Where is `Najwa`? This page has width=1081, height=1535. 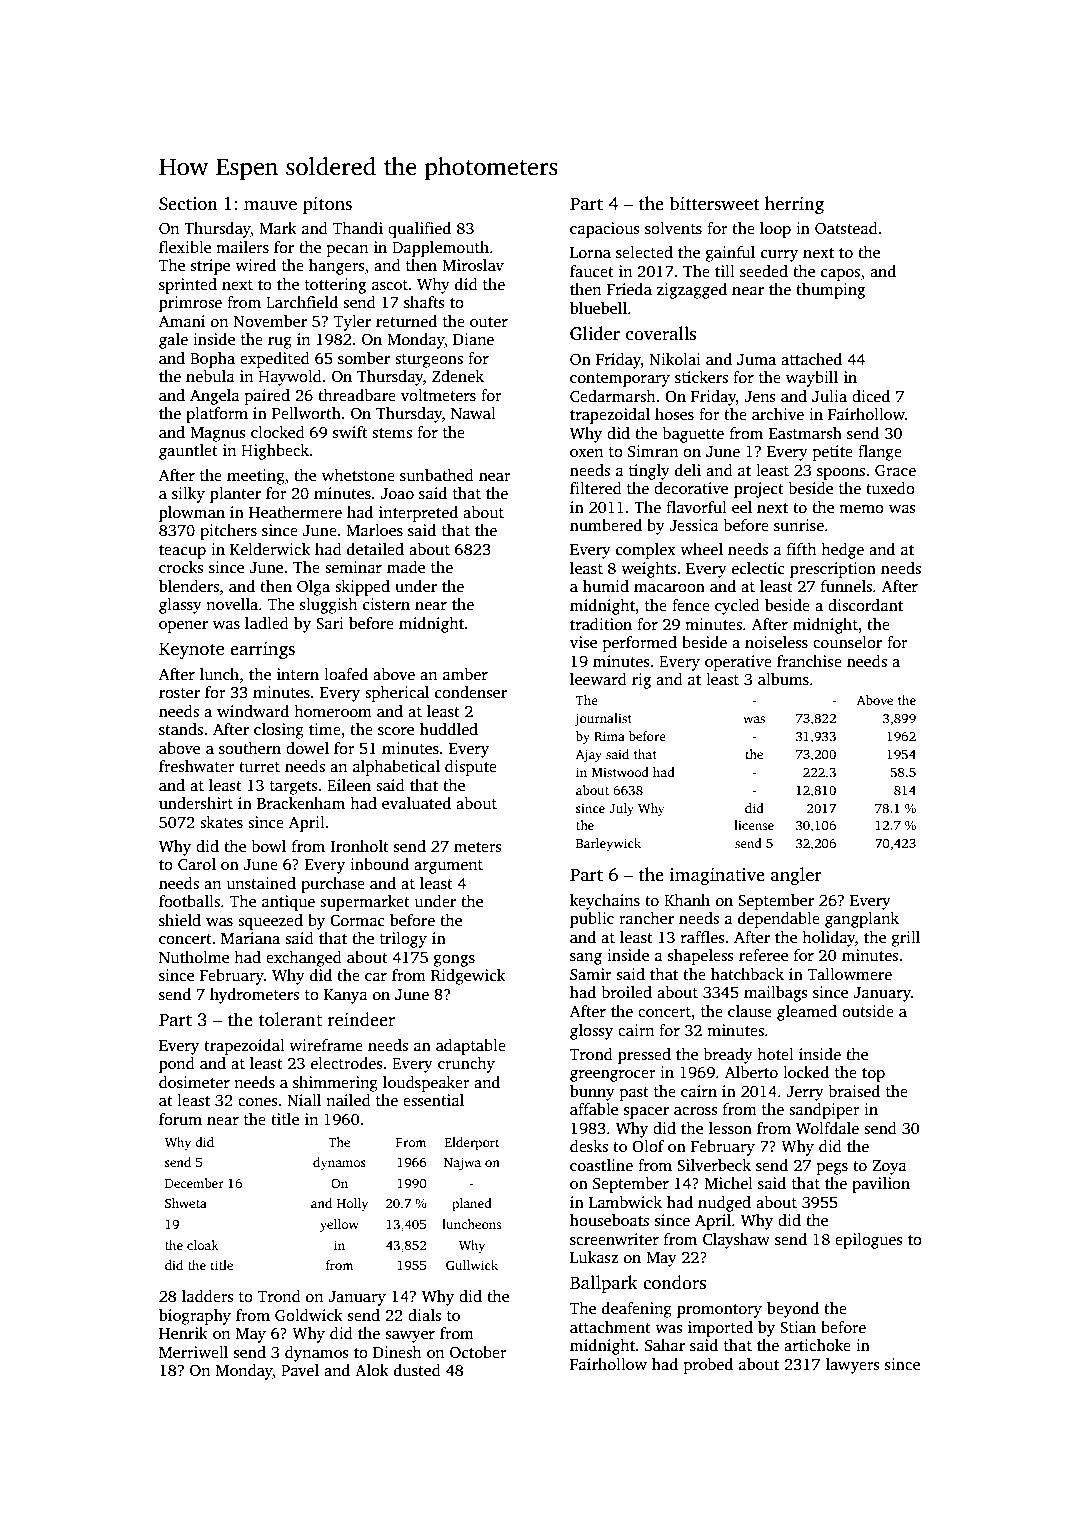 Najwa is located at coordinates (462, 1163).
